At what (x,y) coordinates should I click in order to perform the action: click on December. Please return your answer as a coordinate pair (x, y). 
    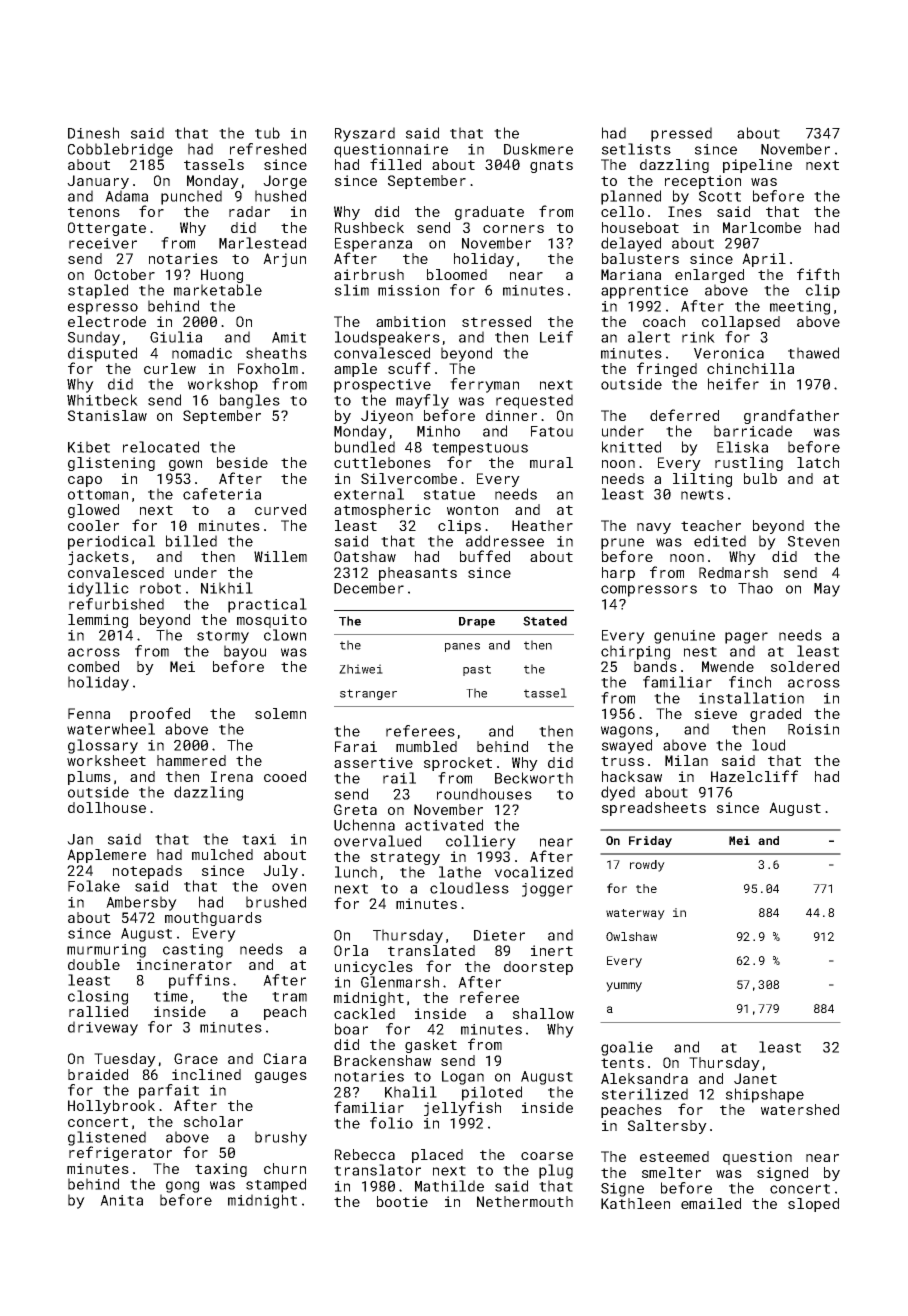
    Looking at the image, I should click on (369, 588).
